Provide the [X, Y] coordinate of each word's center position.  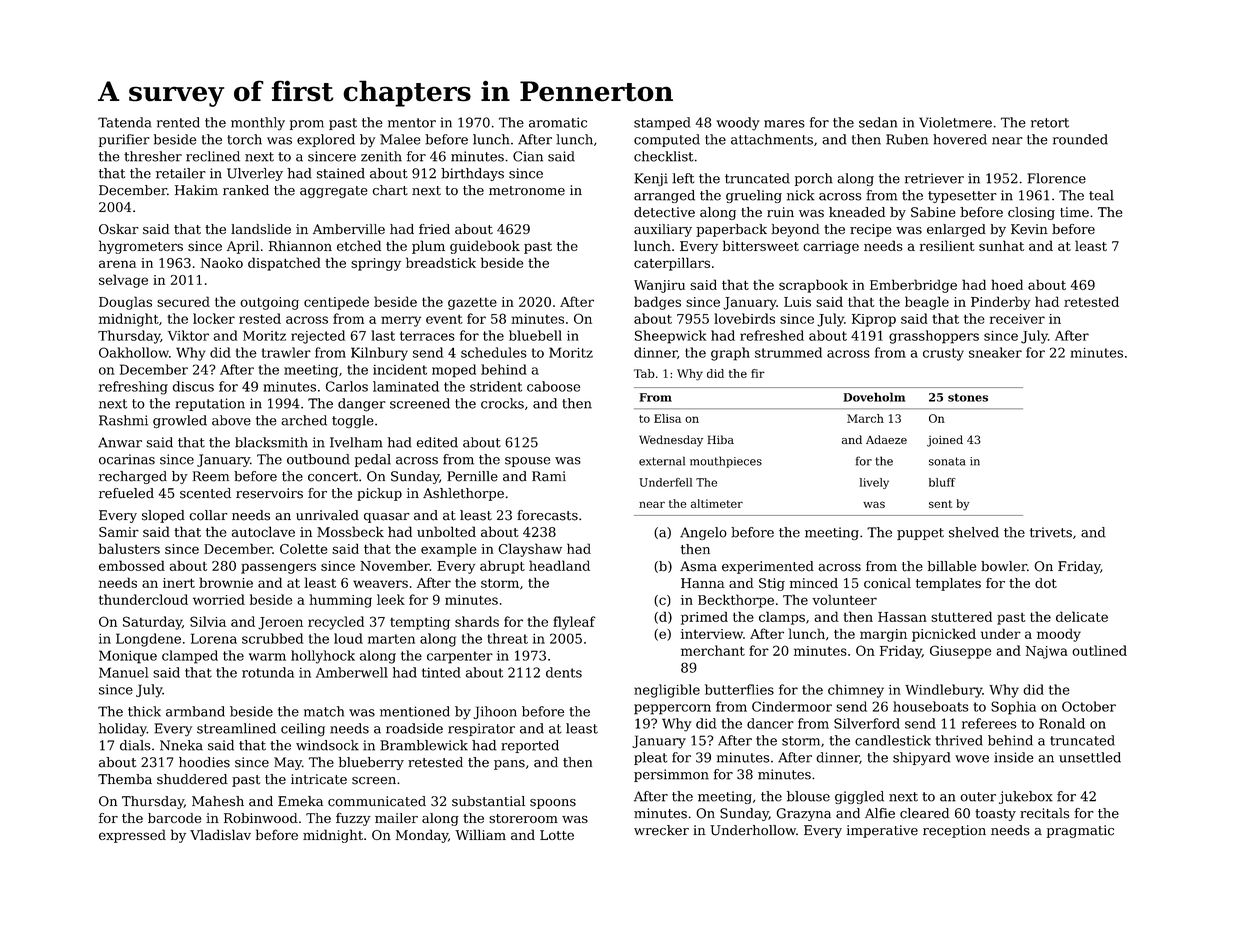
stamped [662, 123]
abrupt [502, 567]
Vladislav [220, 834]
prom [307, 125]
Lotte [557, 835]
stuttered [961, 616]
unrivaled [327, 515]
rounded [1080, 139]
